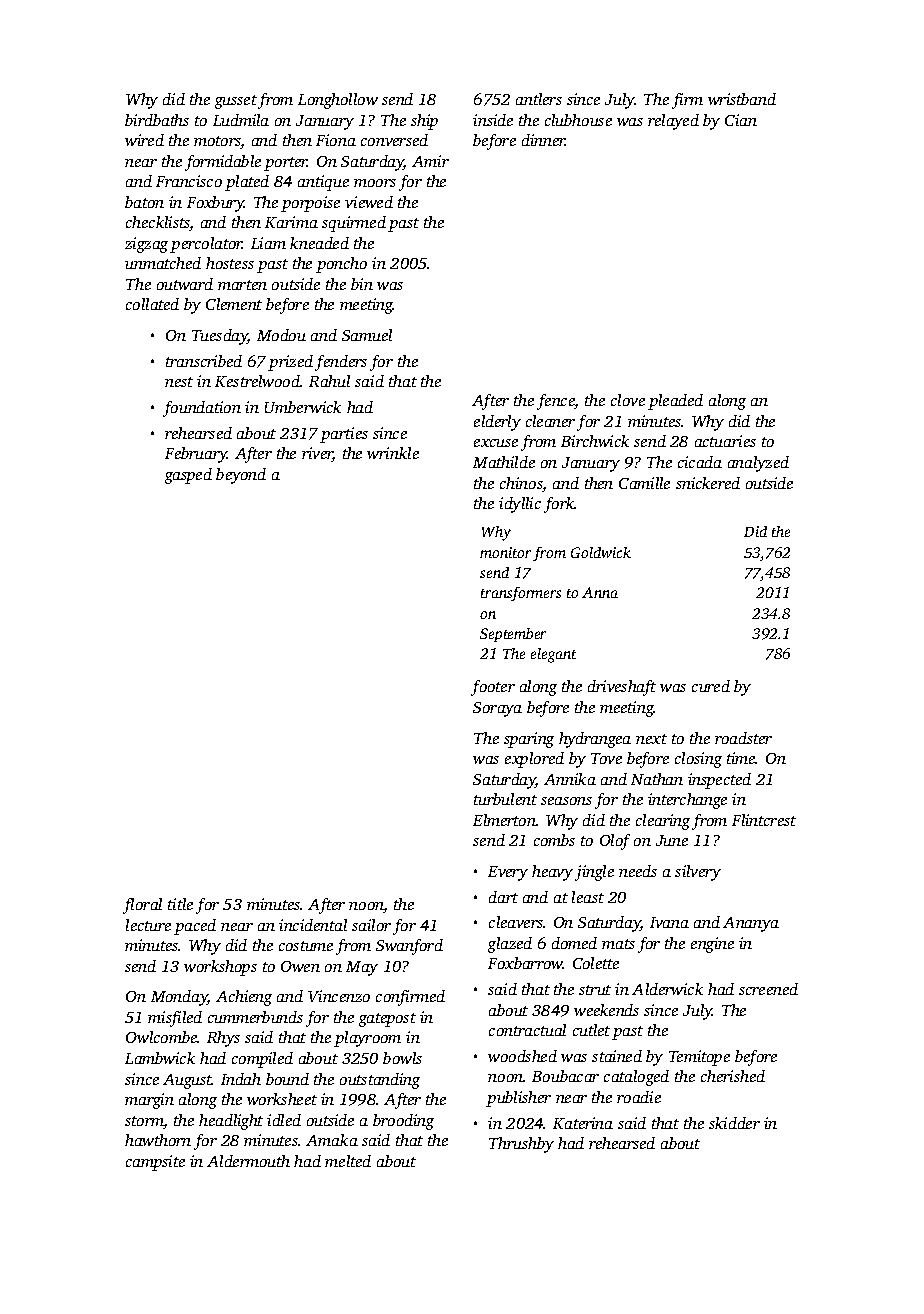 This screenshot has height=1314, width=924. I want to click on Soraya, so click(497, 709).
